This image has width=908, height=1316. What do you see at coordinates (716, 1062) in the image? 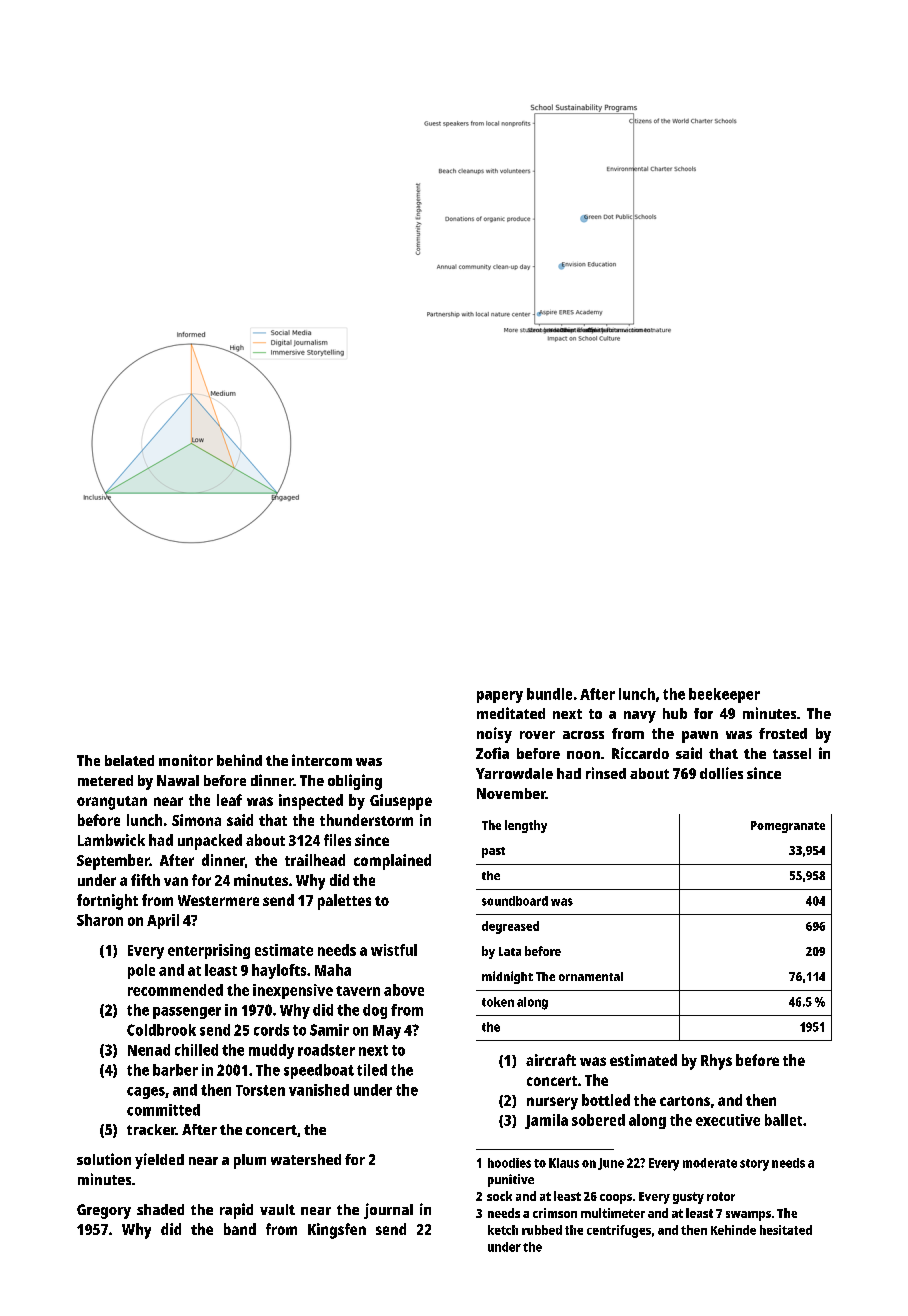
I see `Rhys` at bounding box center [716, 1062].
